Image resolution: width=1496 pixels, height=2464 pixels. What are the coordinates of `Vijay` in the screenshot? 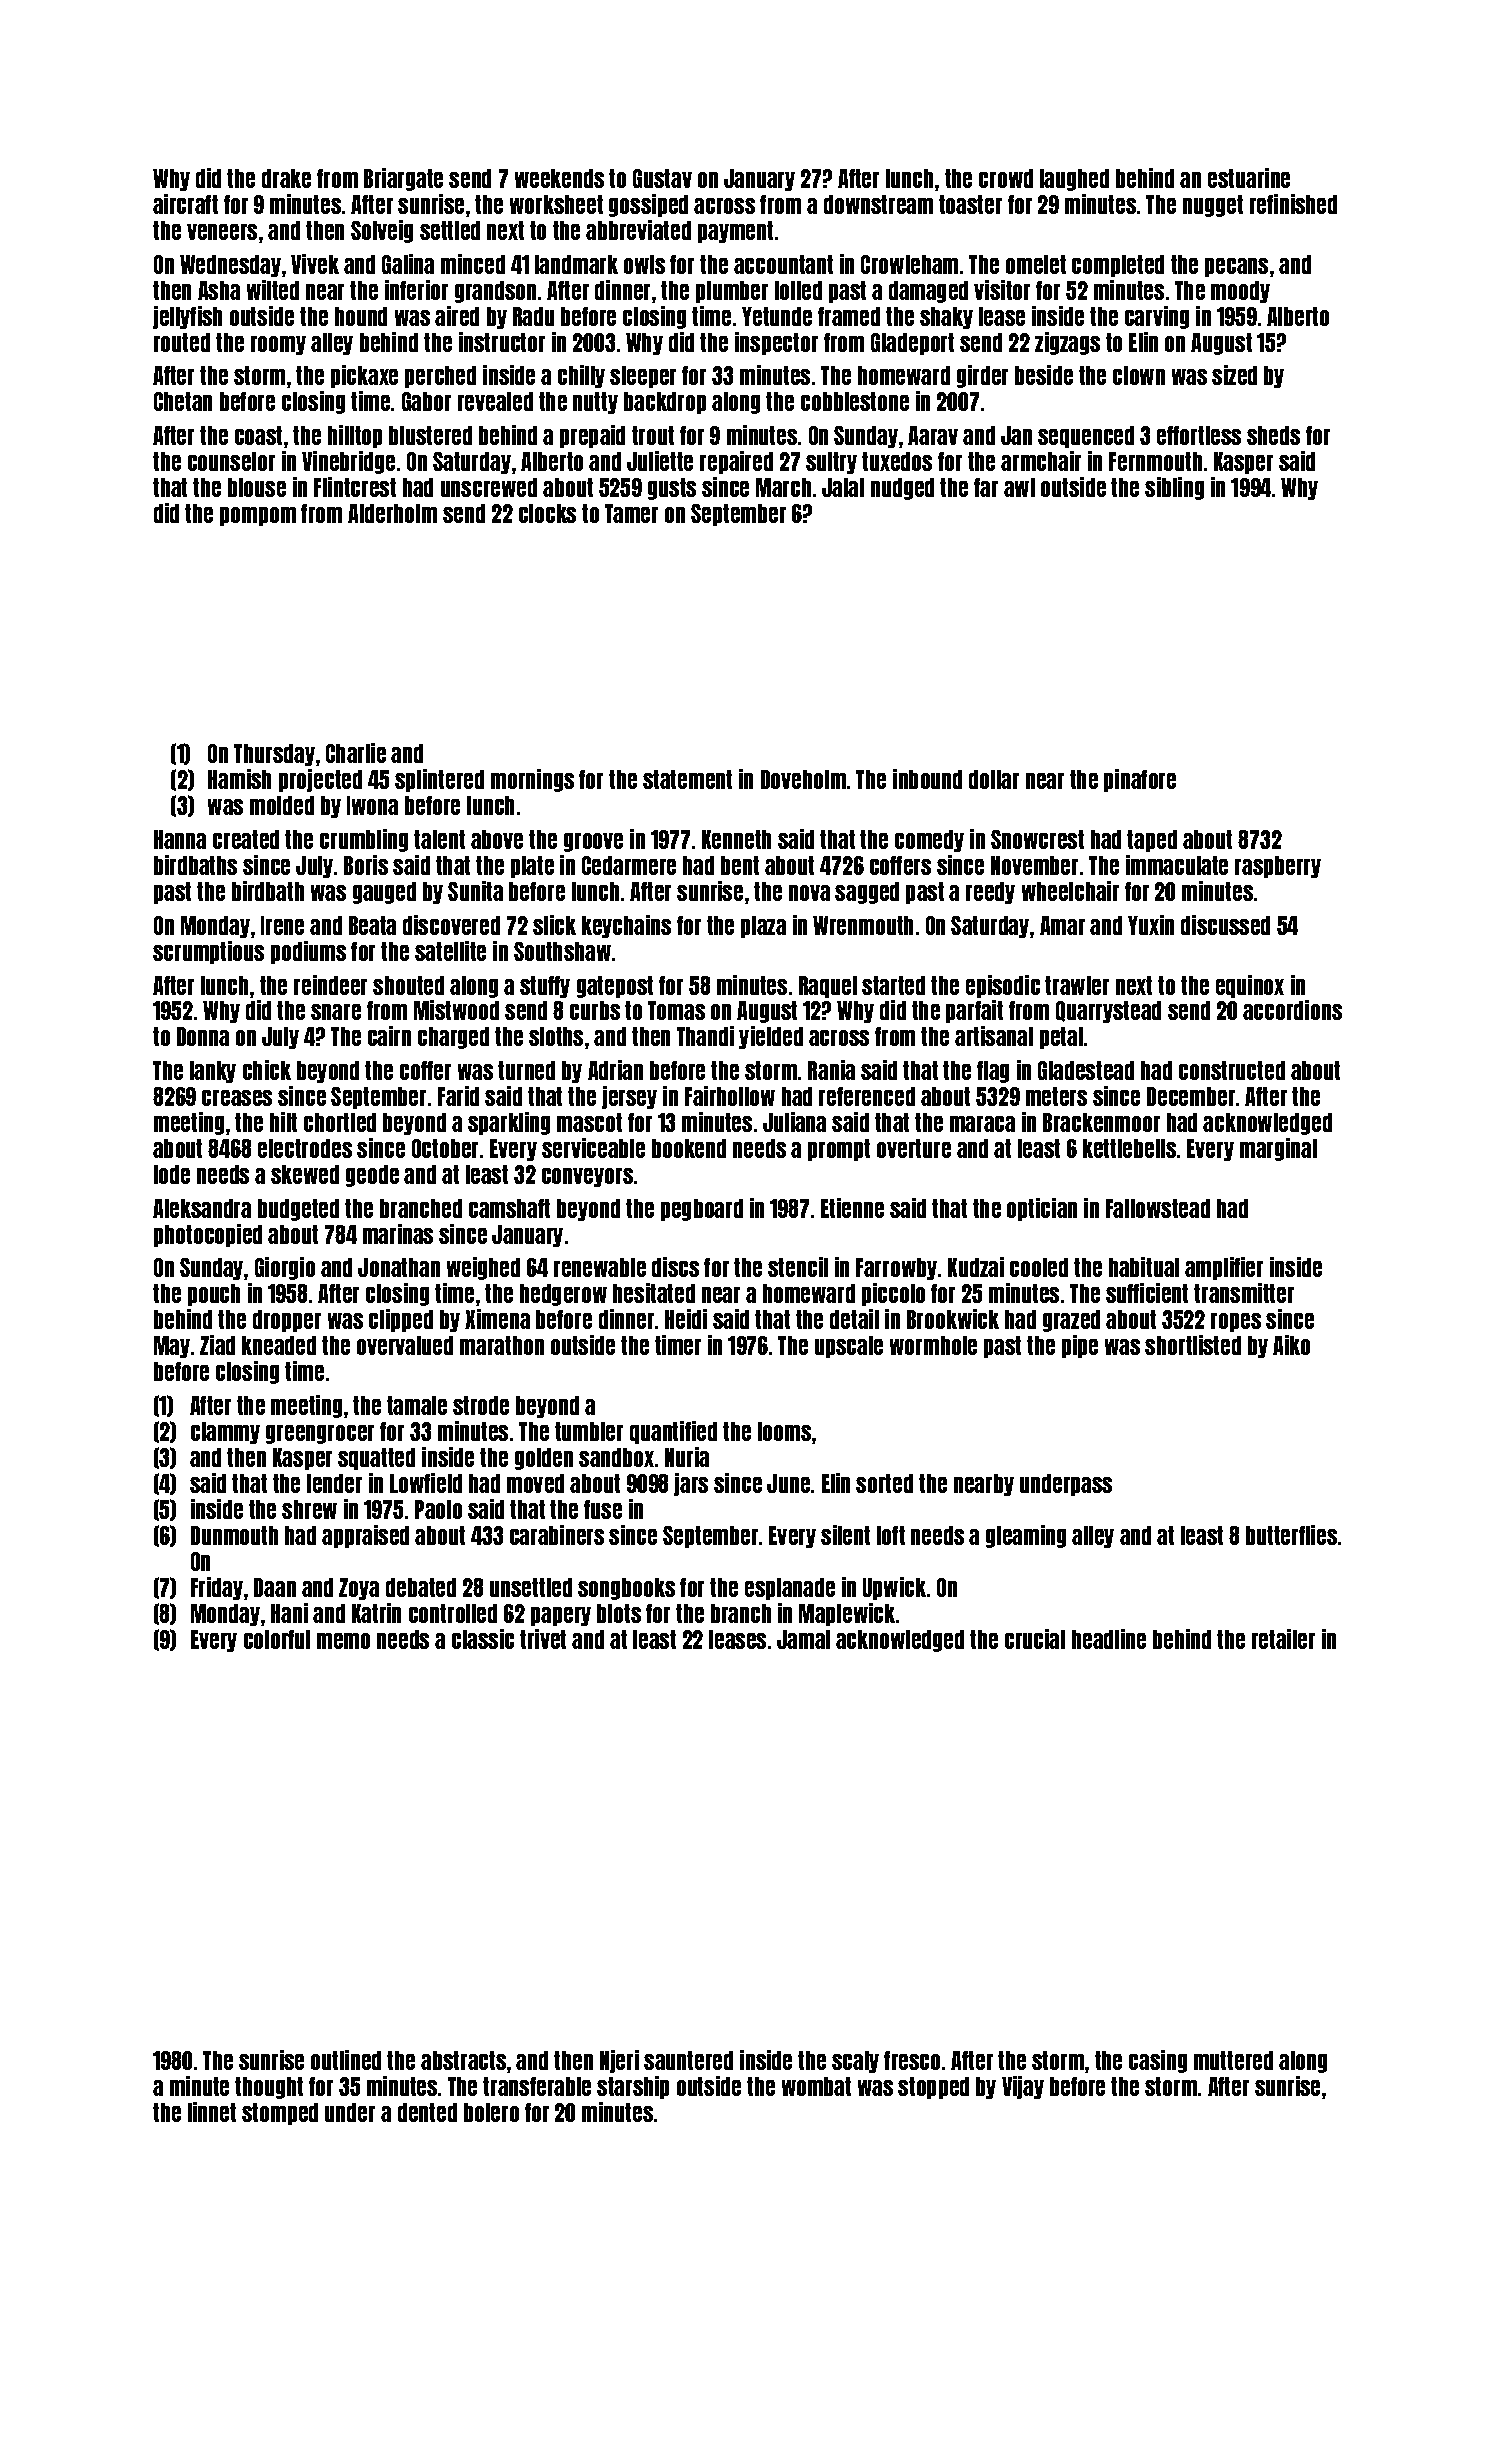 It's located at (1023, 2087).
